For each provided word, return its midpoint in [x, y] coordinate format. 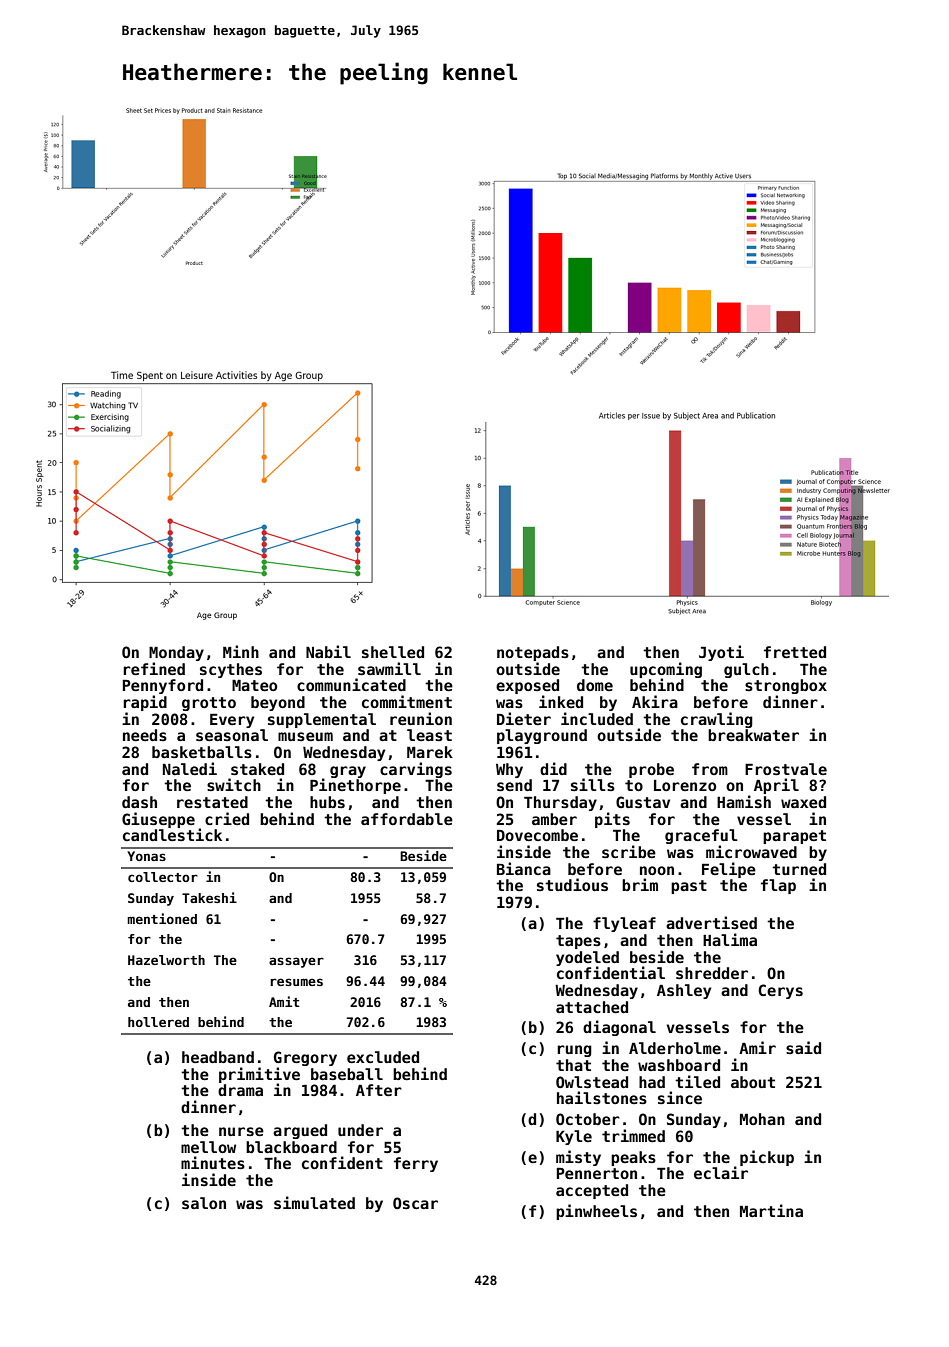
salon [204, 1203]
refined [154, 668]
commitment [407, 701]
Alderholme [675, 1048]
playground [542, 736]
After [379, 1090]
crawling [717, 720]
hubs [327, 802]
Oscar [415, 1203]
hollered [158, 1022]
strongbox [786, 686]
